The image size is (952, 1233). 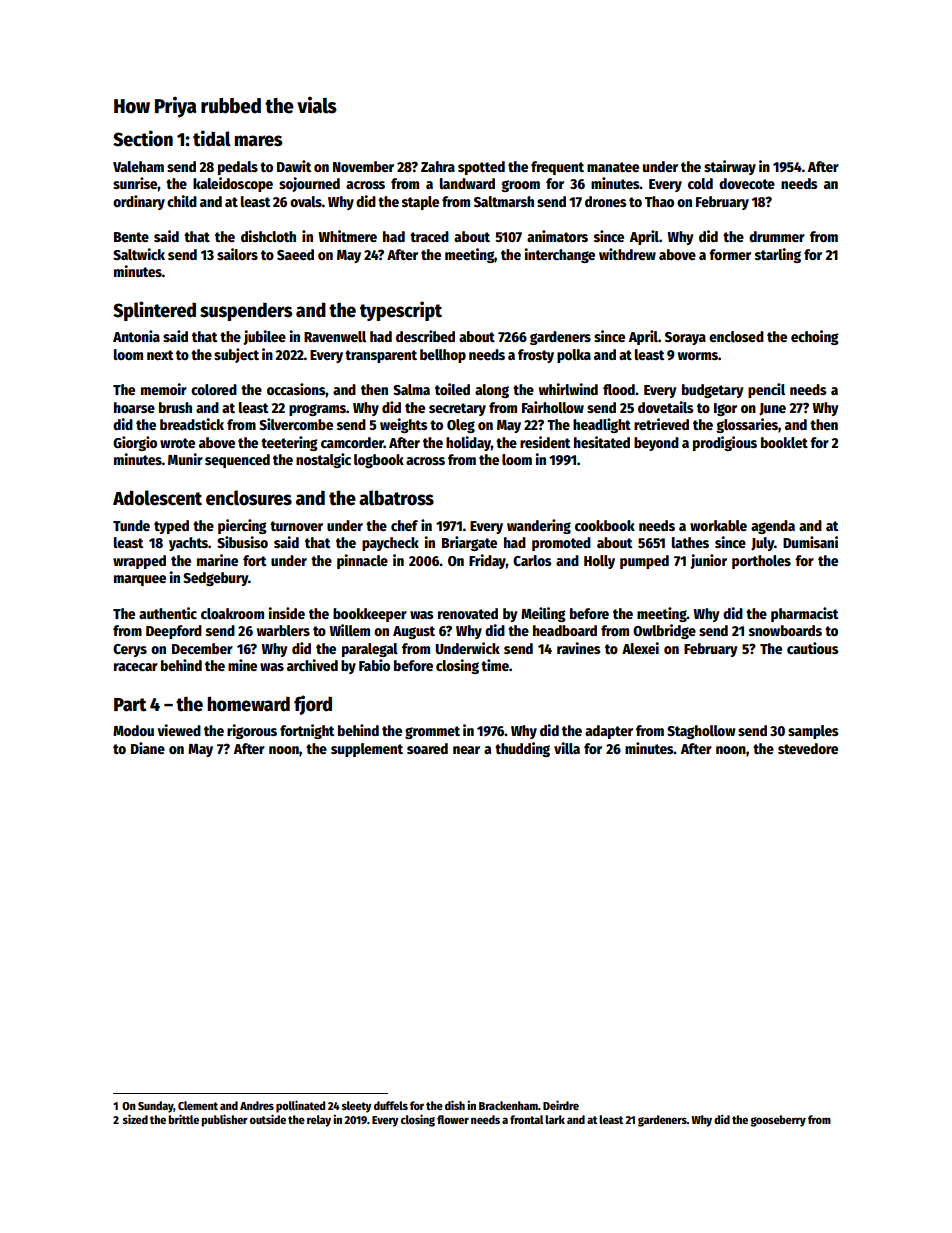 I want to click on grommet, so click(x=432, y=732).
